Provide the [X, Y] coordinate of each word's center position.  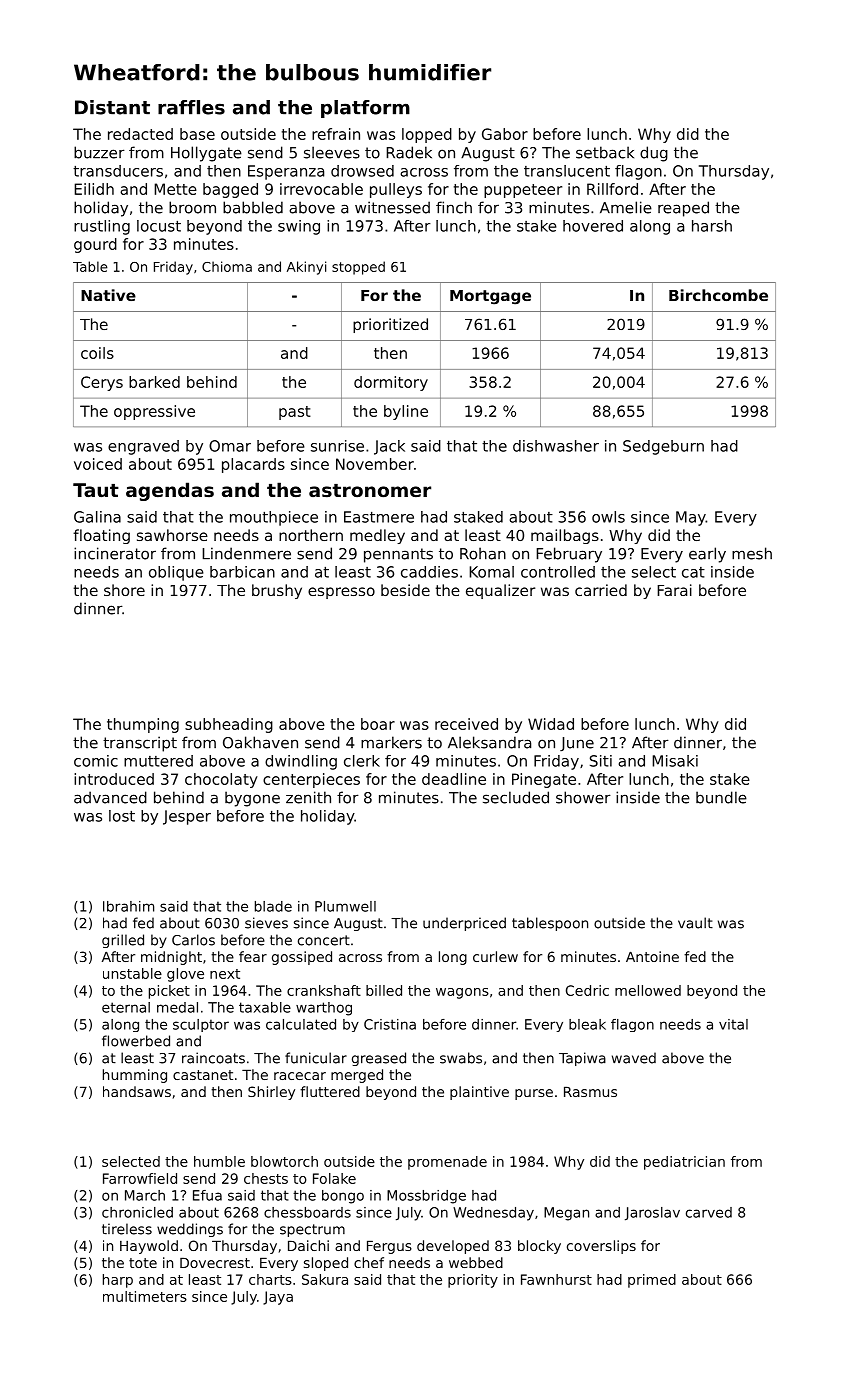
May [691, 518]
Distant [112, 107]
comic [96, 761]
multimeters [145, 1296]
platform [365, 109]
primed [652, 1281]
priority [473, 1281]
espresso [341, 593]
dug [654, 154]
